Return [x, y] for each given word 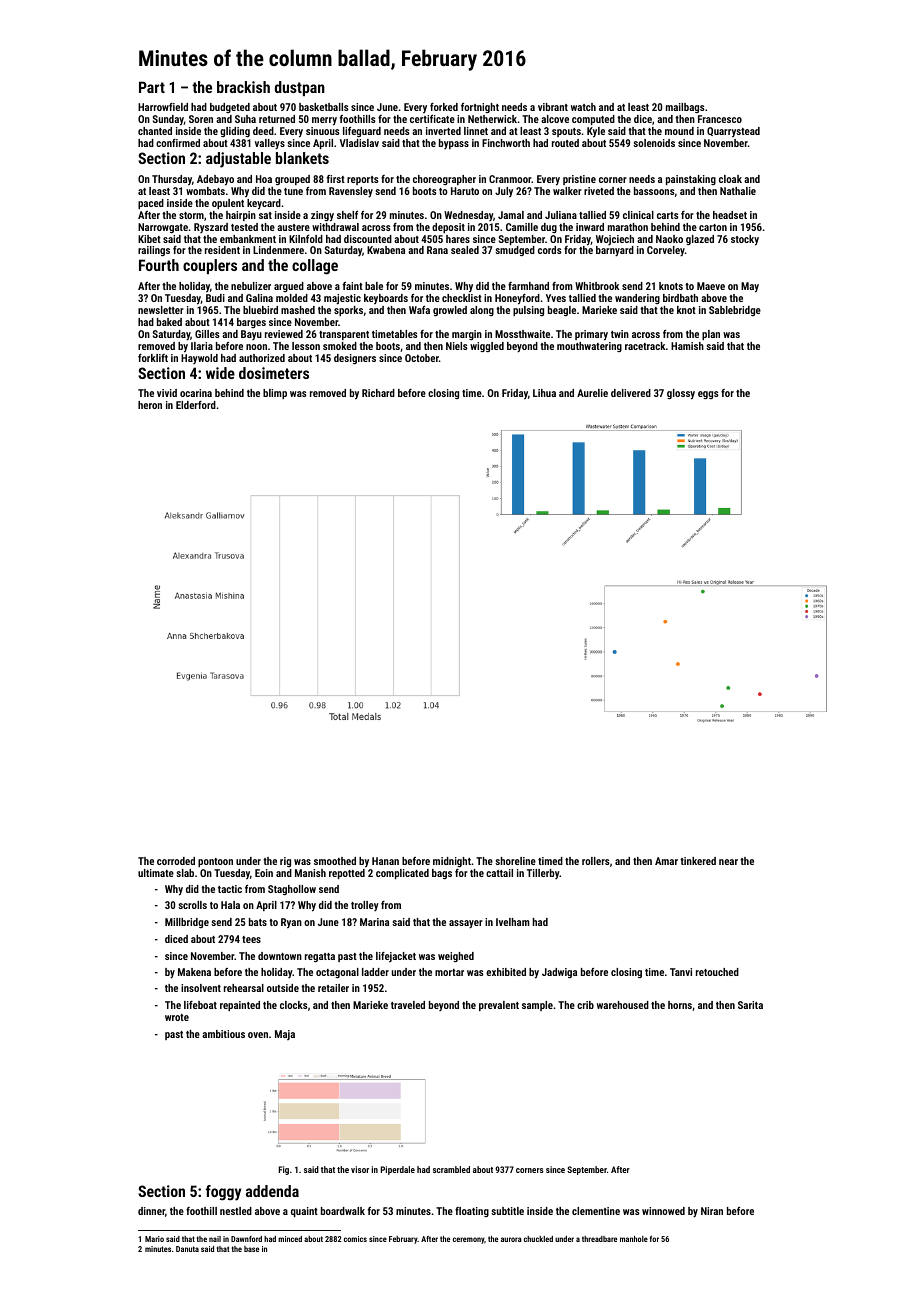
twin [620, 334]
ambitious [223, 1034]
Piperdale [398, 1170]
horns [680, 1005]
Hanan [385, 861]
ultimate [156, 873]
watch [583, 107]
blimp [275, 394]
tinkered [698, 861]
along [482, 311]
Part [152, 87]
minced [290, 1239]
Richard [378, 393]
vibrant [553, 107]
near [728, 862]
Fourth [159, 265]
